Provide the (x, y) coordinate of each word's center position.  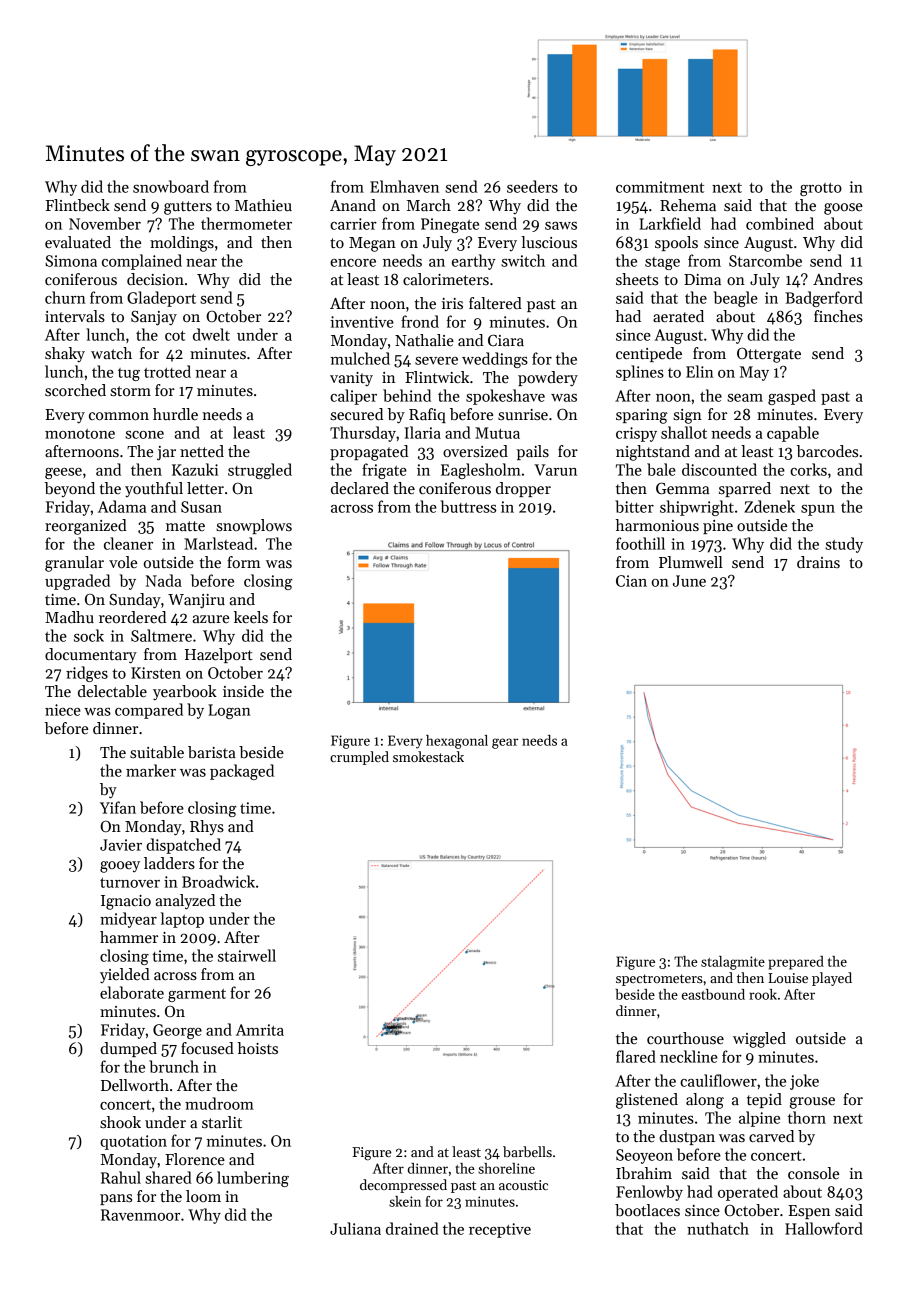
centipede (649, 354)
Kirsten (156, 673)
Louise (788, 978)
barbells (527, 1151)
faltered (495, 303)
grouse (812, 1103)
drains (818, 562)
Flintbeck (77, 205)
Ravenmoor (140, 1215)
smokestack (428, 756)
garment (197, 995)
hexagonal (457, 742)
